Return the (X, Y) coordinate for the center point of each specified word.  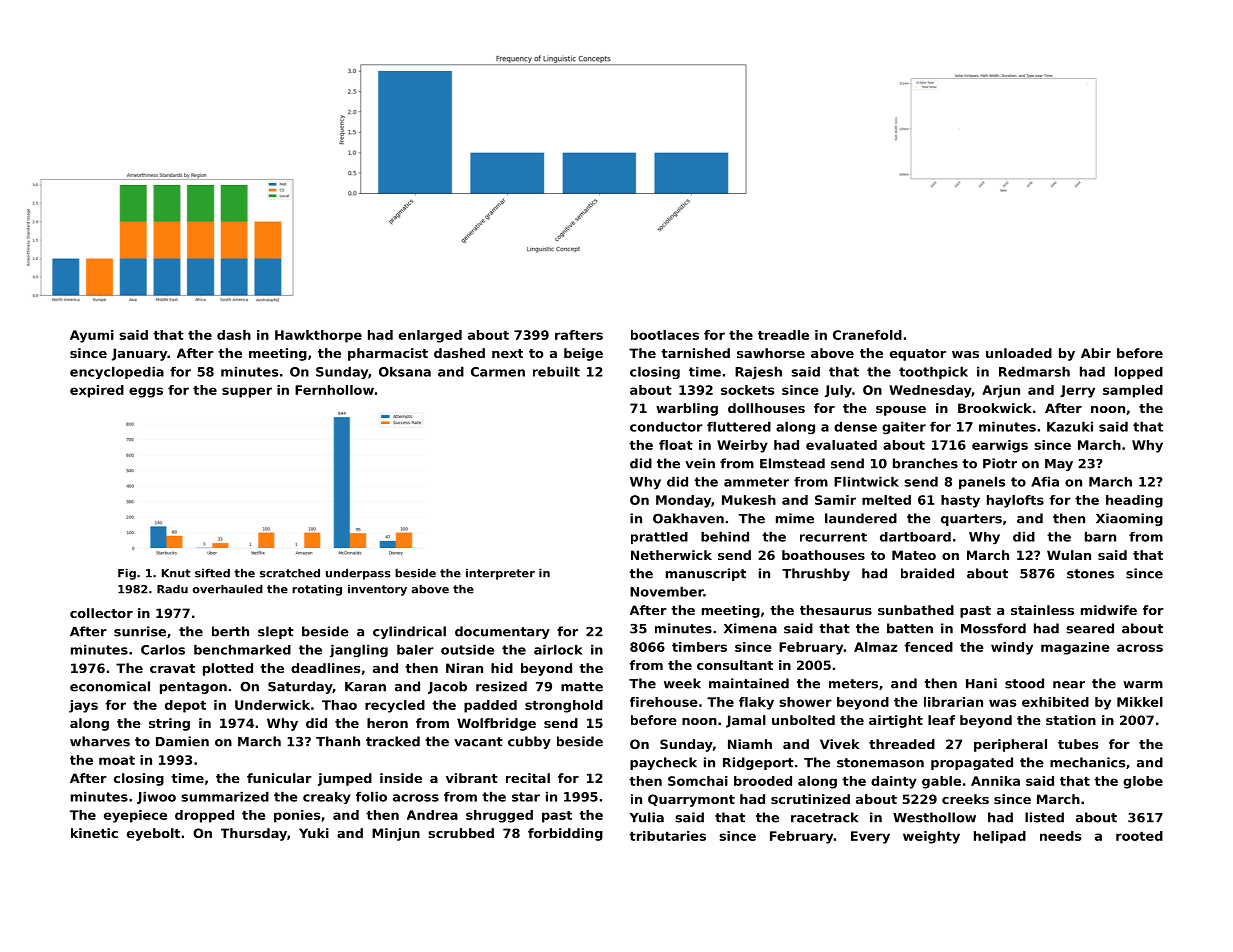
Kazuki (1070, 426)
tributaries (667, 836)
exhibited (1055, 702)
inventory (377, 590)
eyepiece (135, 816)
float (676, 445)
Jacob (447, 687)
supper (247, 392)
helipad (1000, 837)
